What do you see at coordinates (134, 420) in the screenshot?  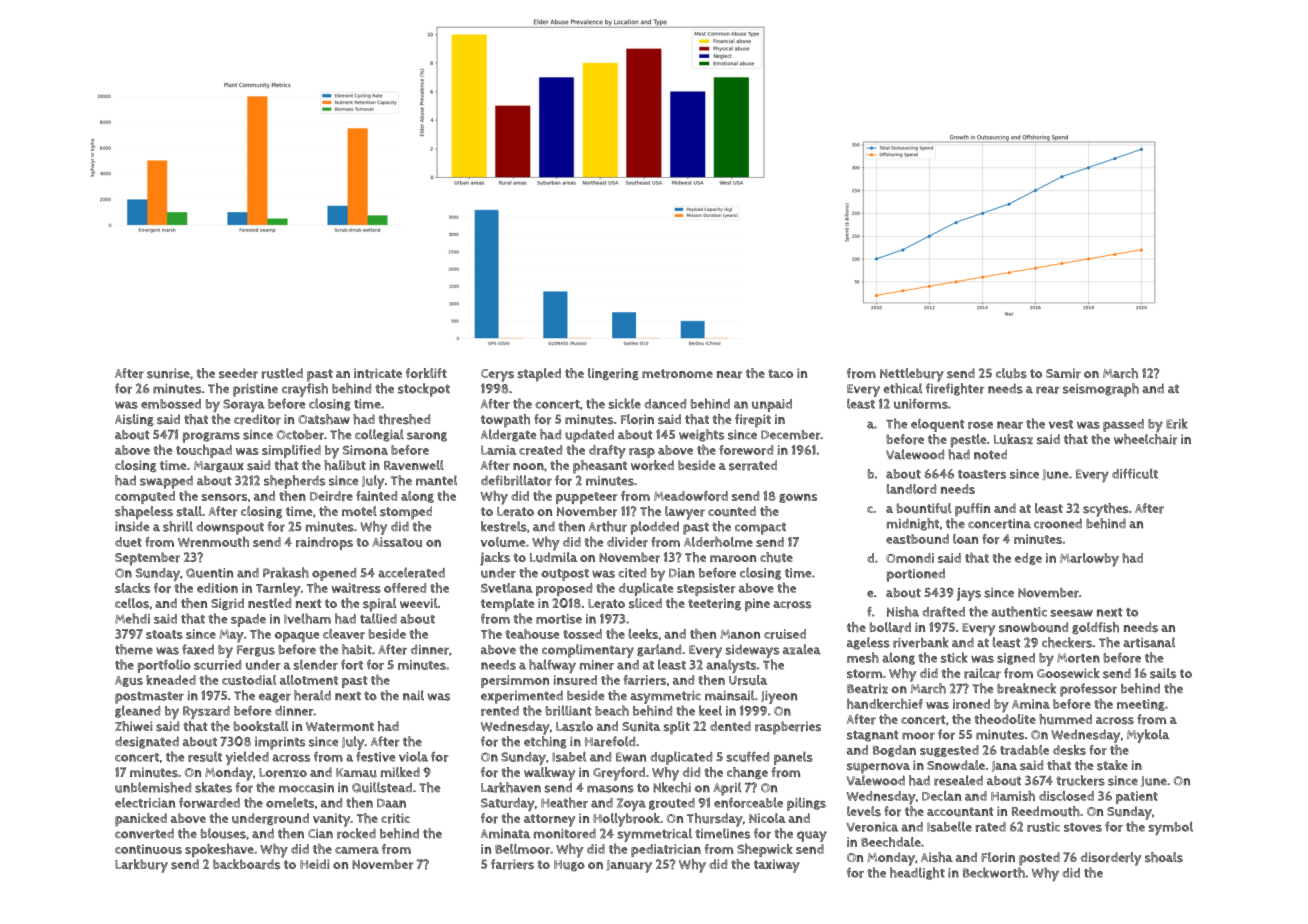 I see `Aisling` at bounding box center [134, 420].
